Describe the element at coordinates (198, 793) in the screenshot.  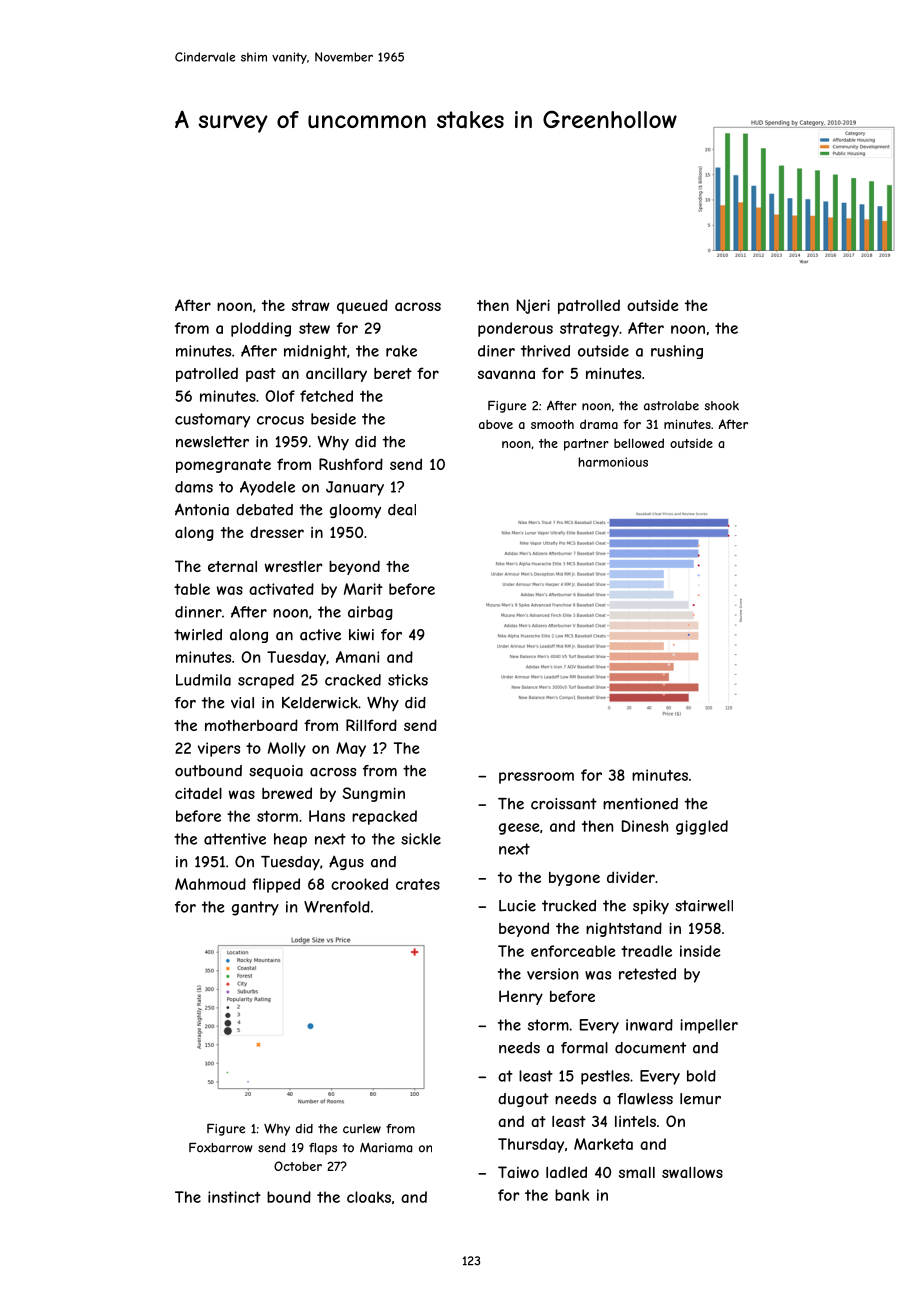
I see `citadel` at that location.
